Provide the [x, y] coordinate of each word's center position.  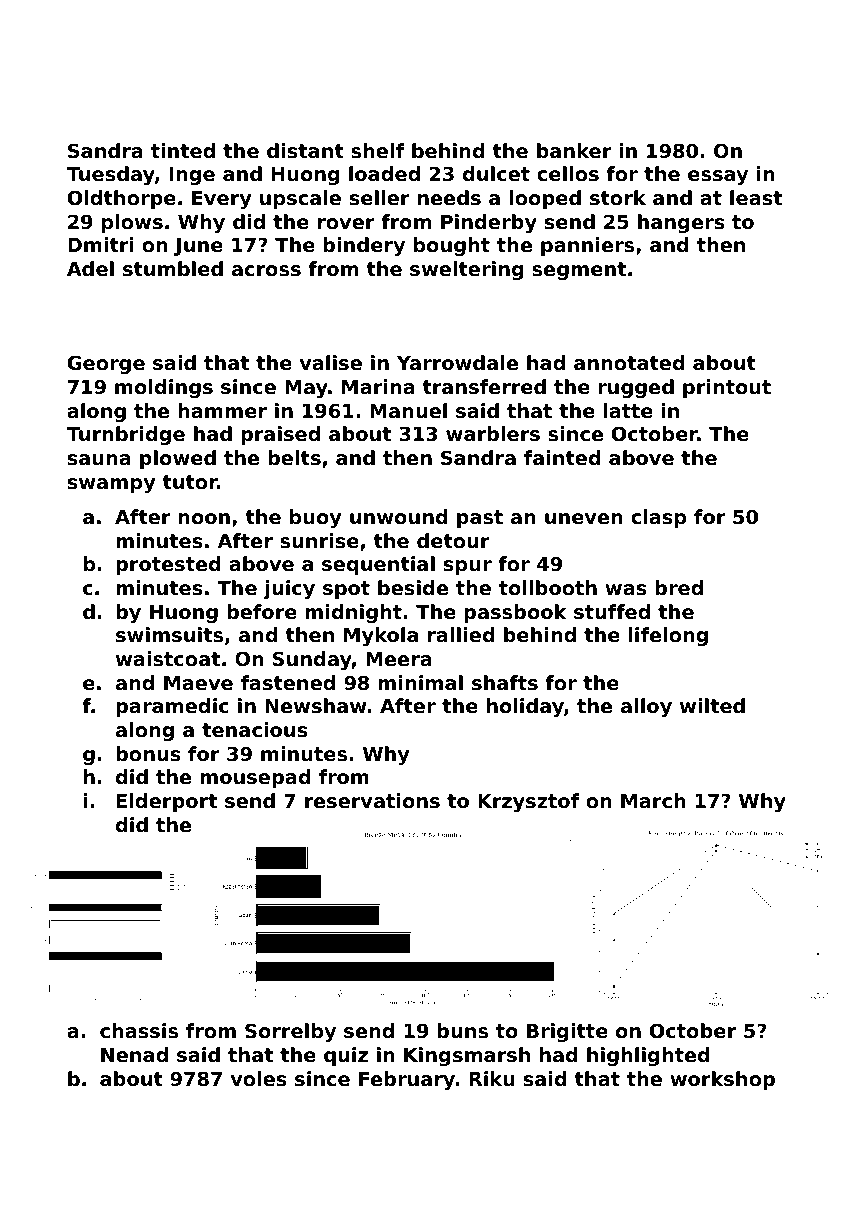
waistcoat [168, 658]
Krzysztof [528, 802]
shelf [377, 150]
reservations [372, 800]
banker [574, 150]
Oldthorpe [122, 199]
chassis [139, 1031]
